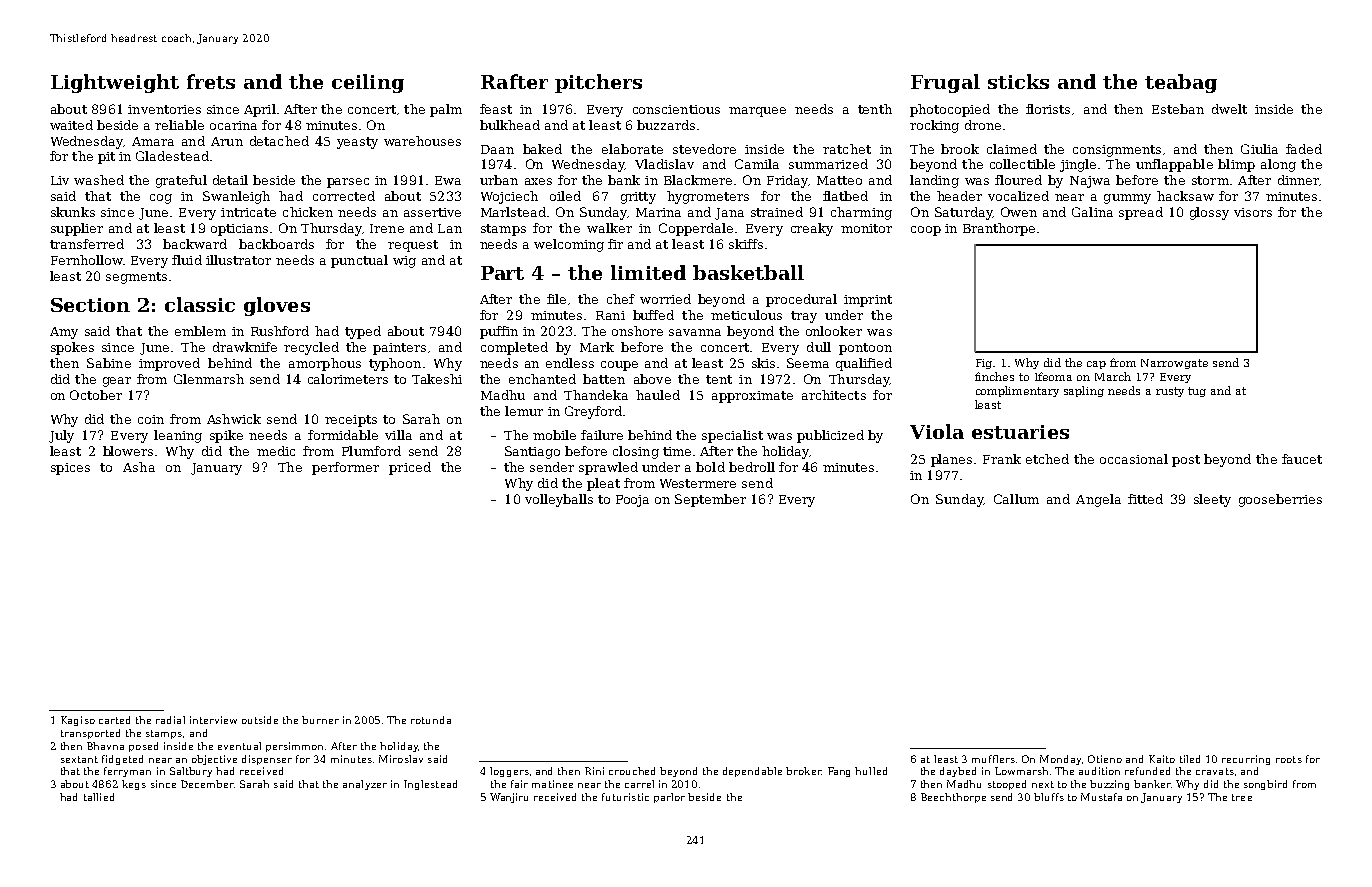 The height and width of the screenshot is (887, 1372). What do you see at coordinates (1145, 499) in the screenshot?
I see `fitted` at bounding box center [1145, 499].
